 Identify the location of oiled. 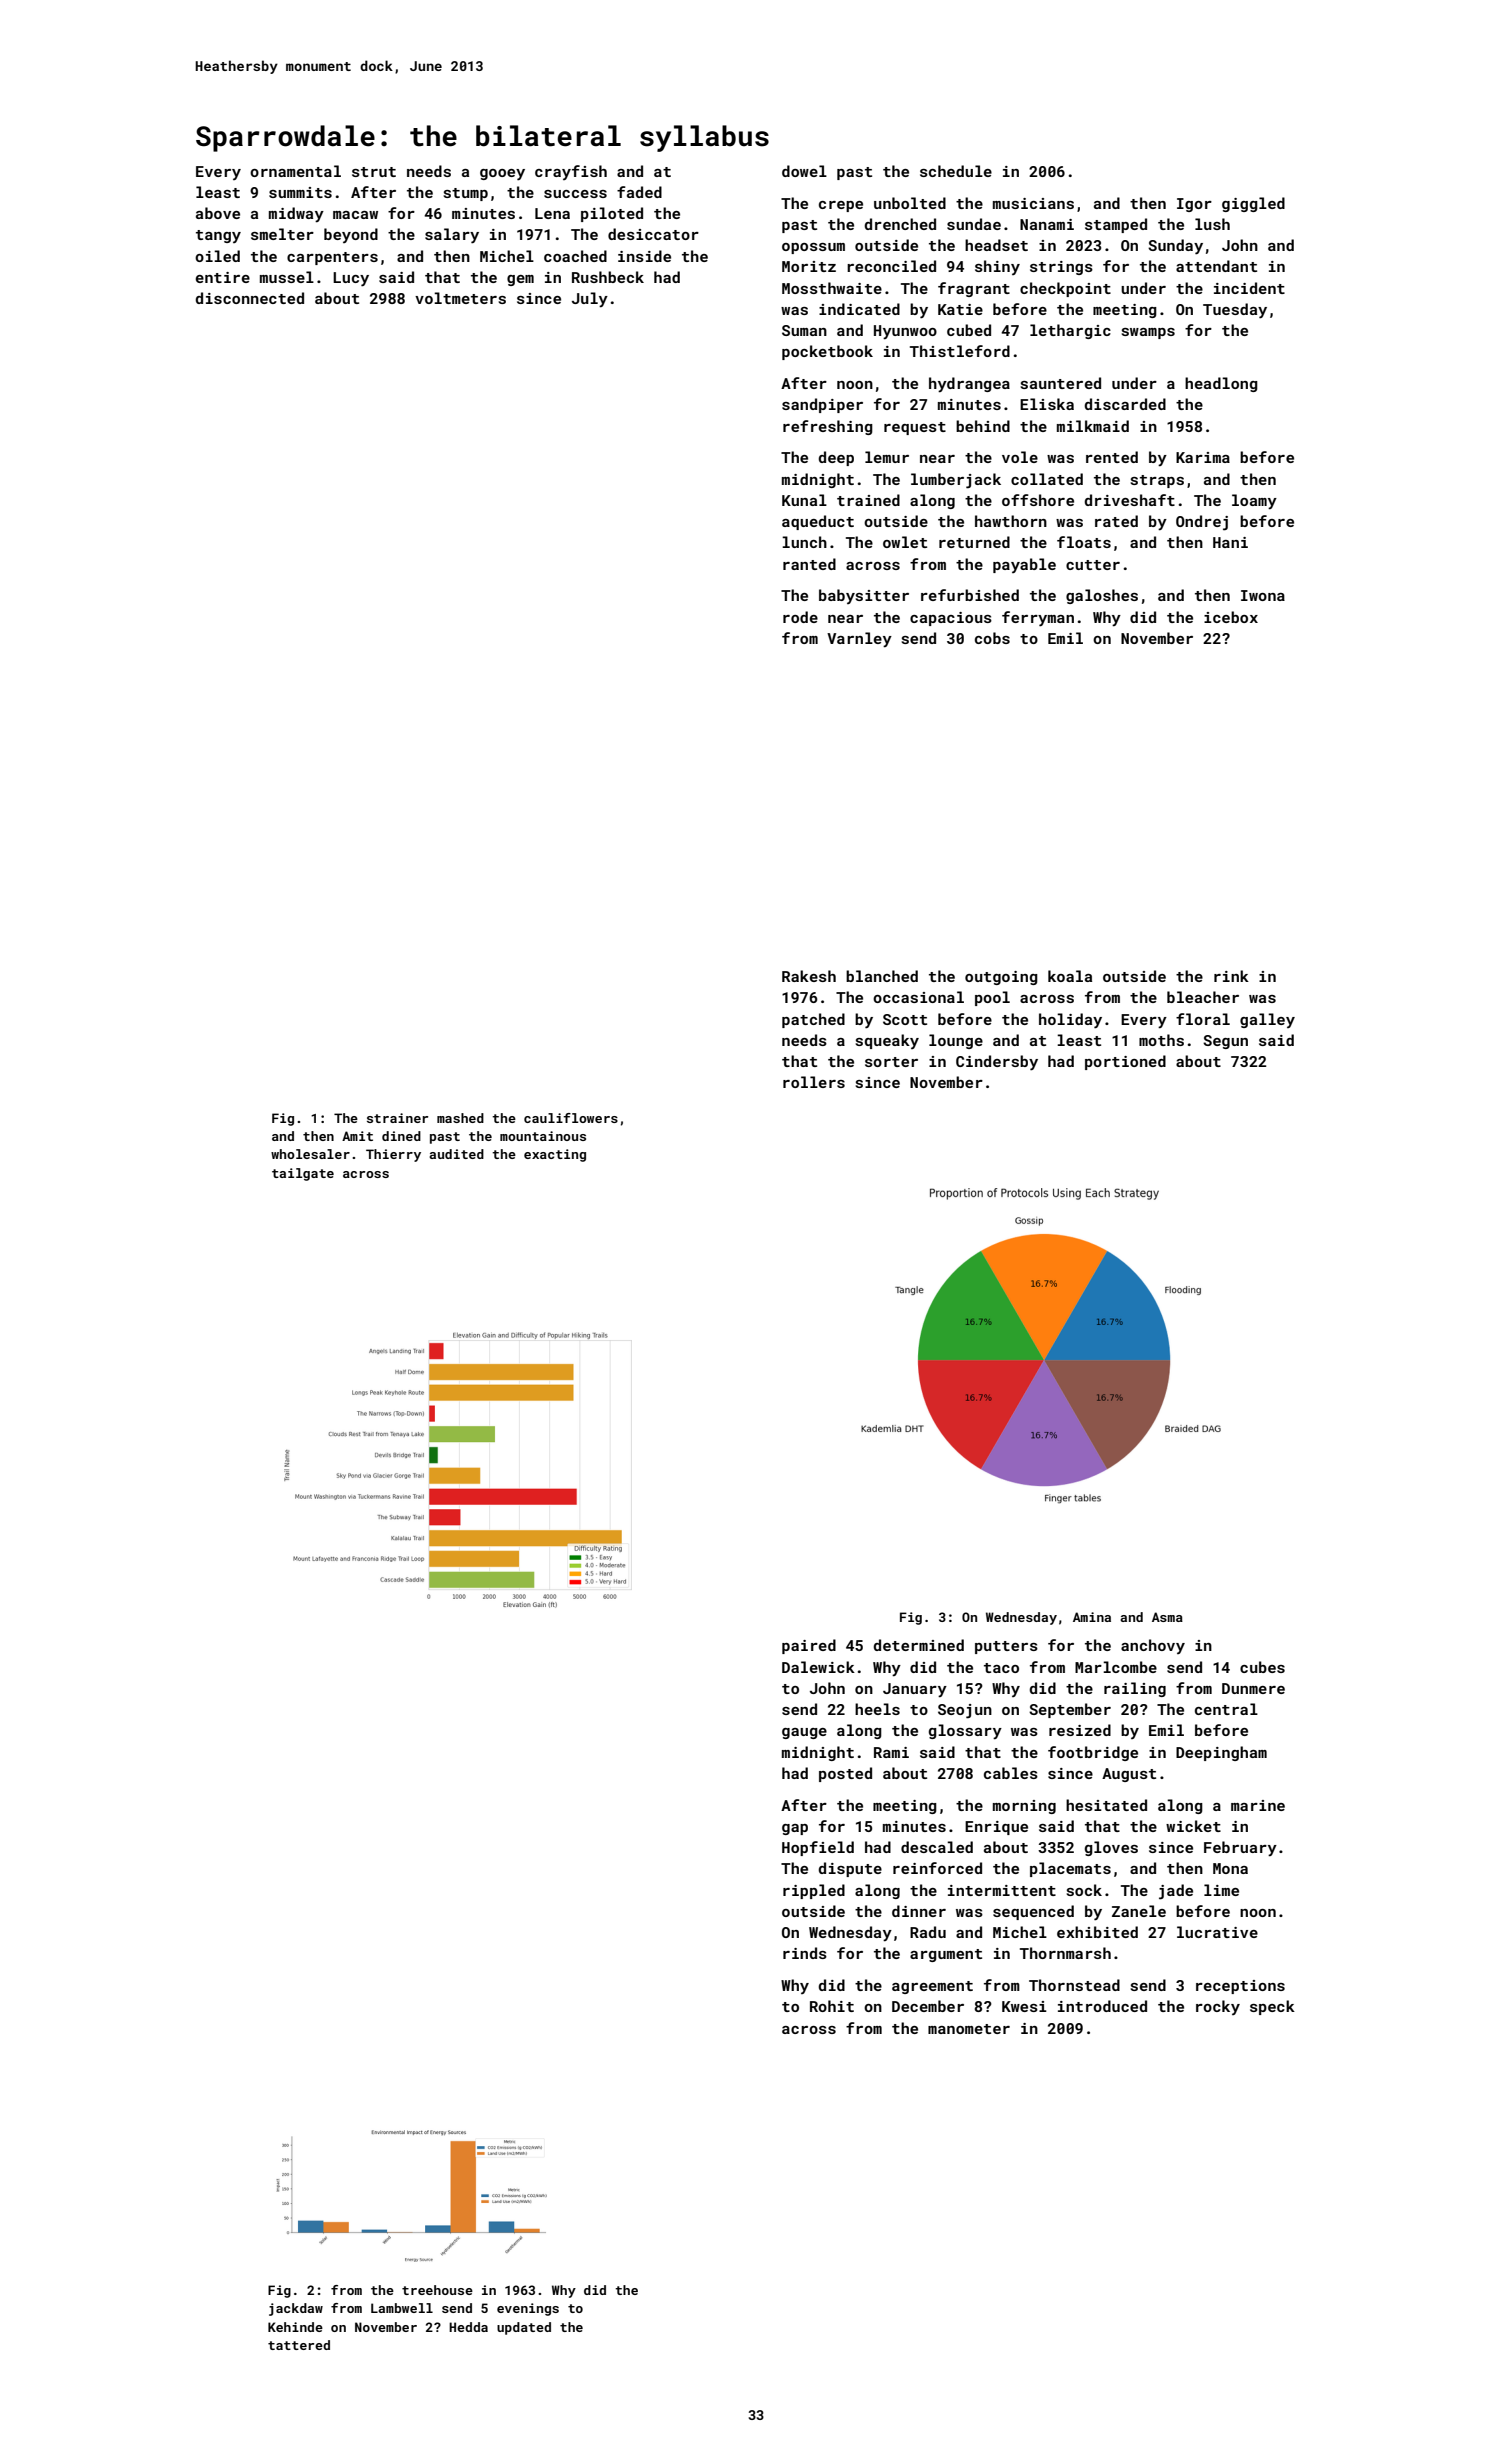
(217, 256).
